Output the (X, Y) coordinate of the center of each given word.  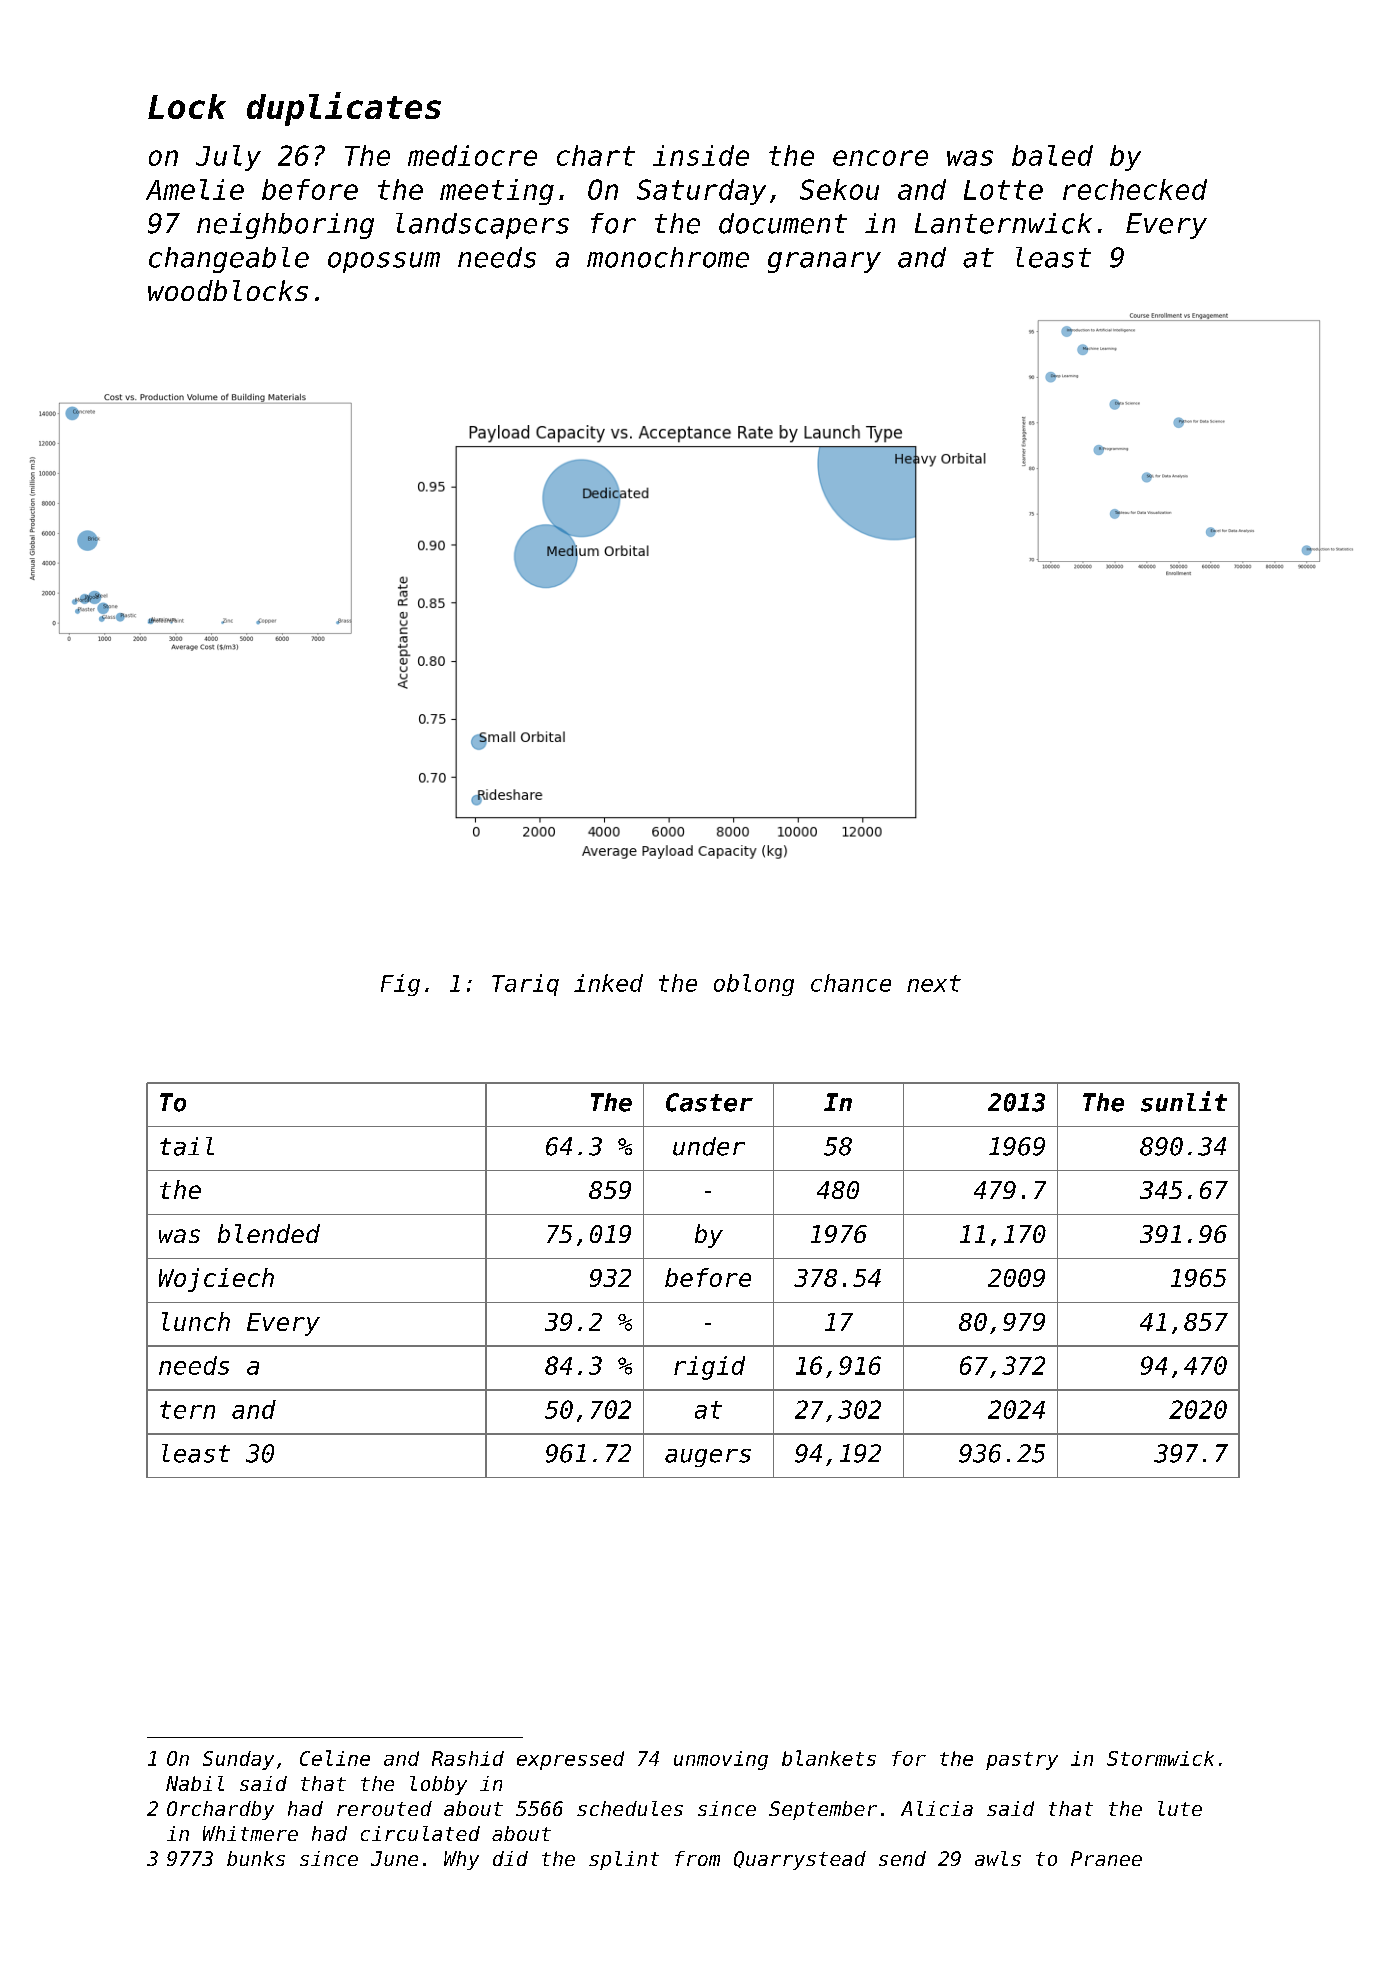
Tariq (525, 985)
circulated (420, 1833)
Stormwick (1160, 1758)
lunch (196, 1321)
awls (998, 1858)
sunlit (1184, 1101)
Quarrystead (800, 1860)
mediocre (472, 155)
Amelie (195, 189)
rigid (709, 1368)
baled (1052, 155)
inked (608, 983)
